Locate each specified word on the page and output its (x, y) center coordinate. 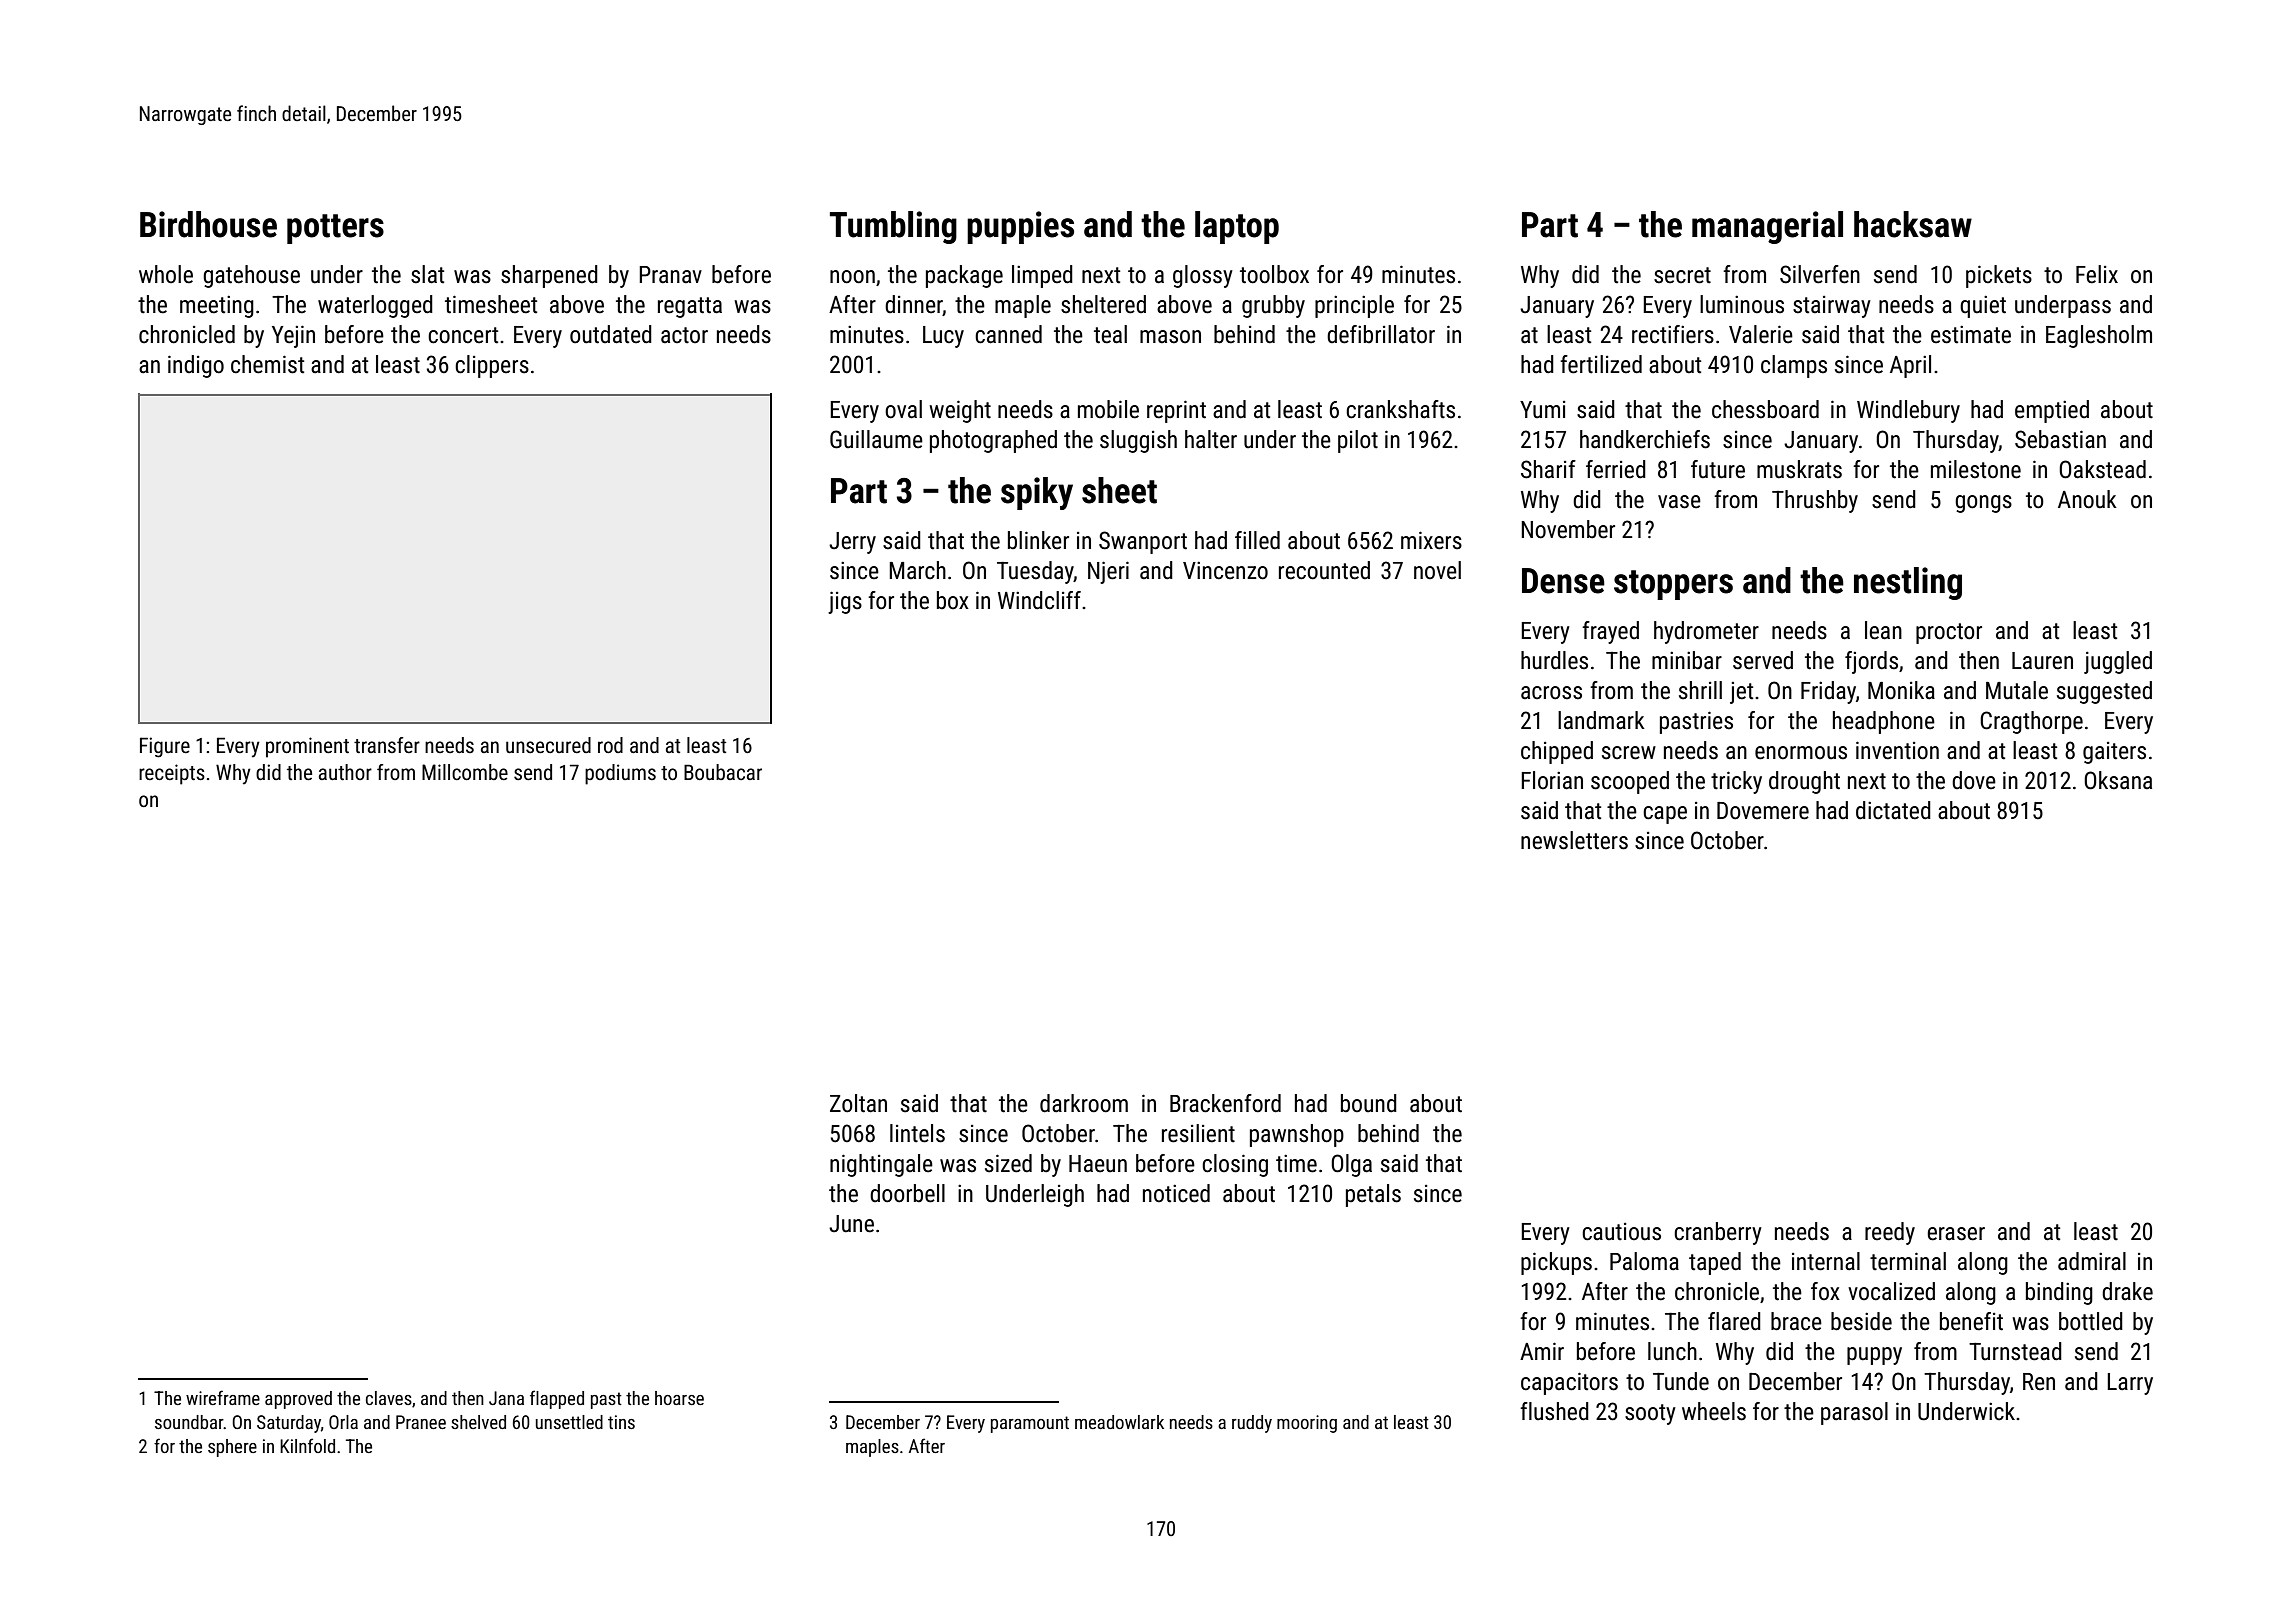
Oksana (2118, 780)
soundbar (189, 1422)
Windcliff (1039, 600)
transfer (387, 745)
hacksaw (1913, 224)
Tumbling (893, 227)
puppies (1020, 227)
